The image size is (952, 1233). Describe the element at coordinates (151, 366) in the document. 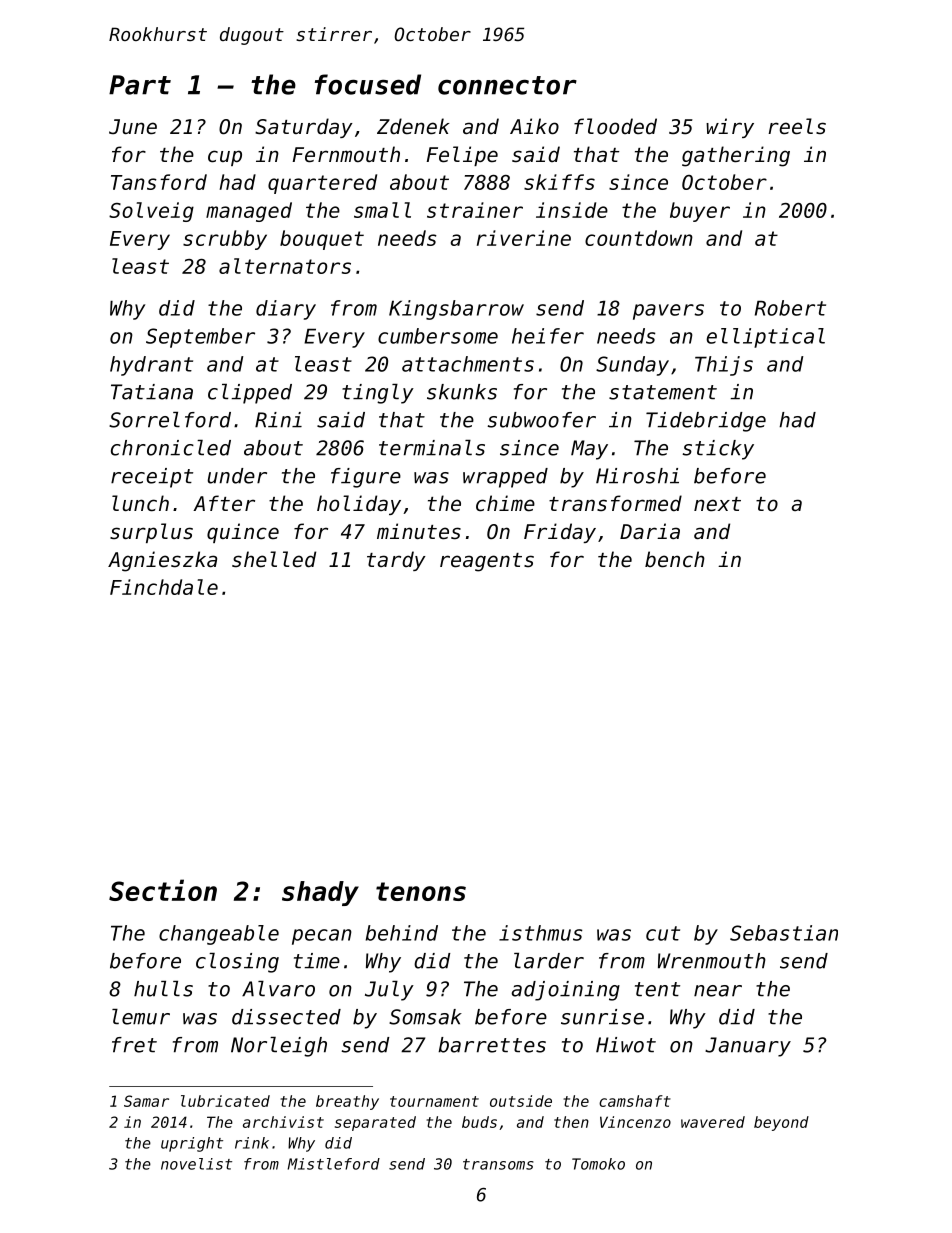

I see `hydrant` at that location.
